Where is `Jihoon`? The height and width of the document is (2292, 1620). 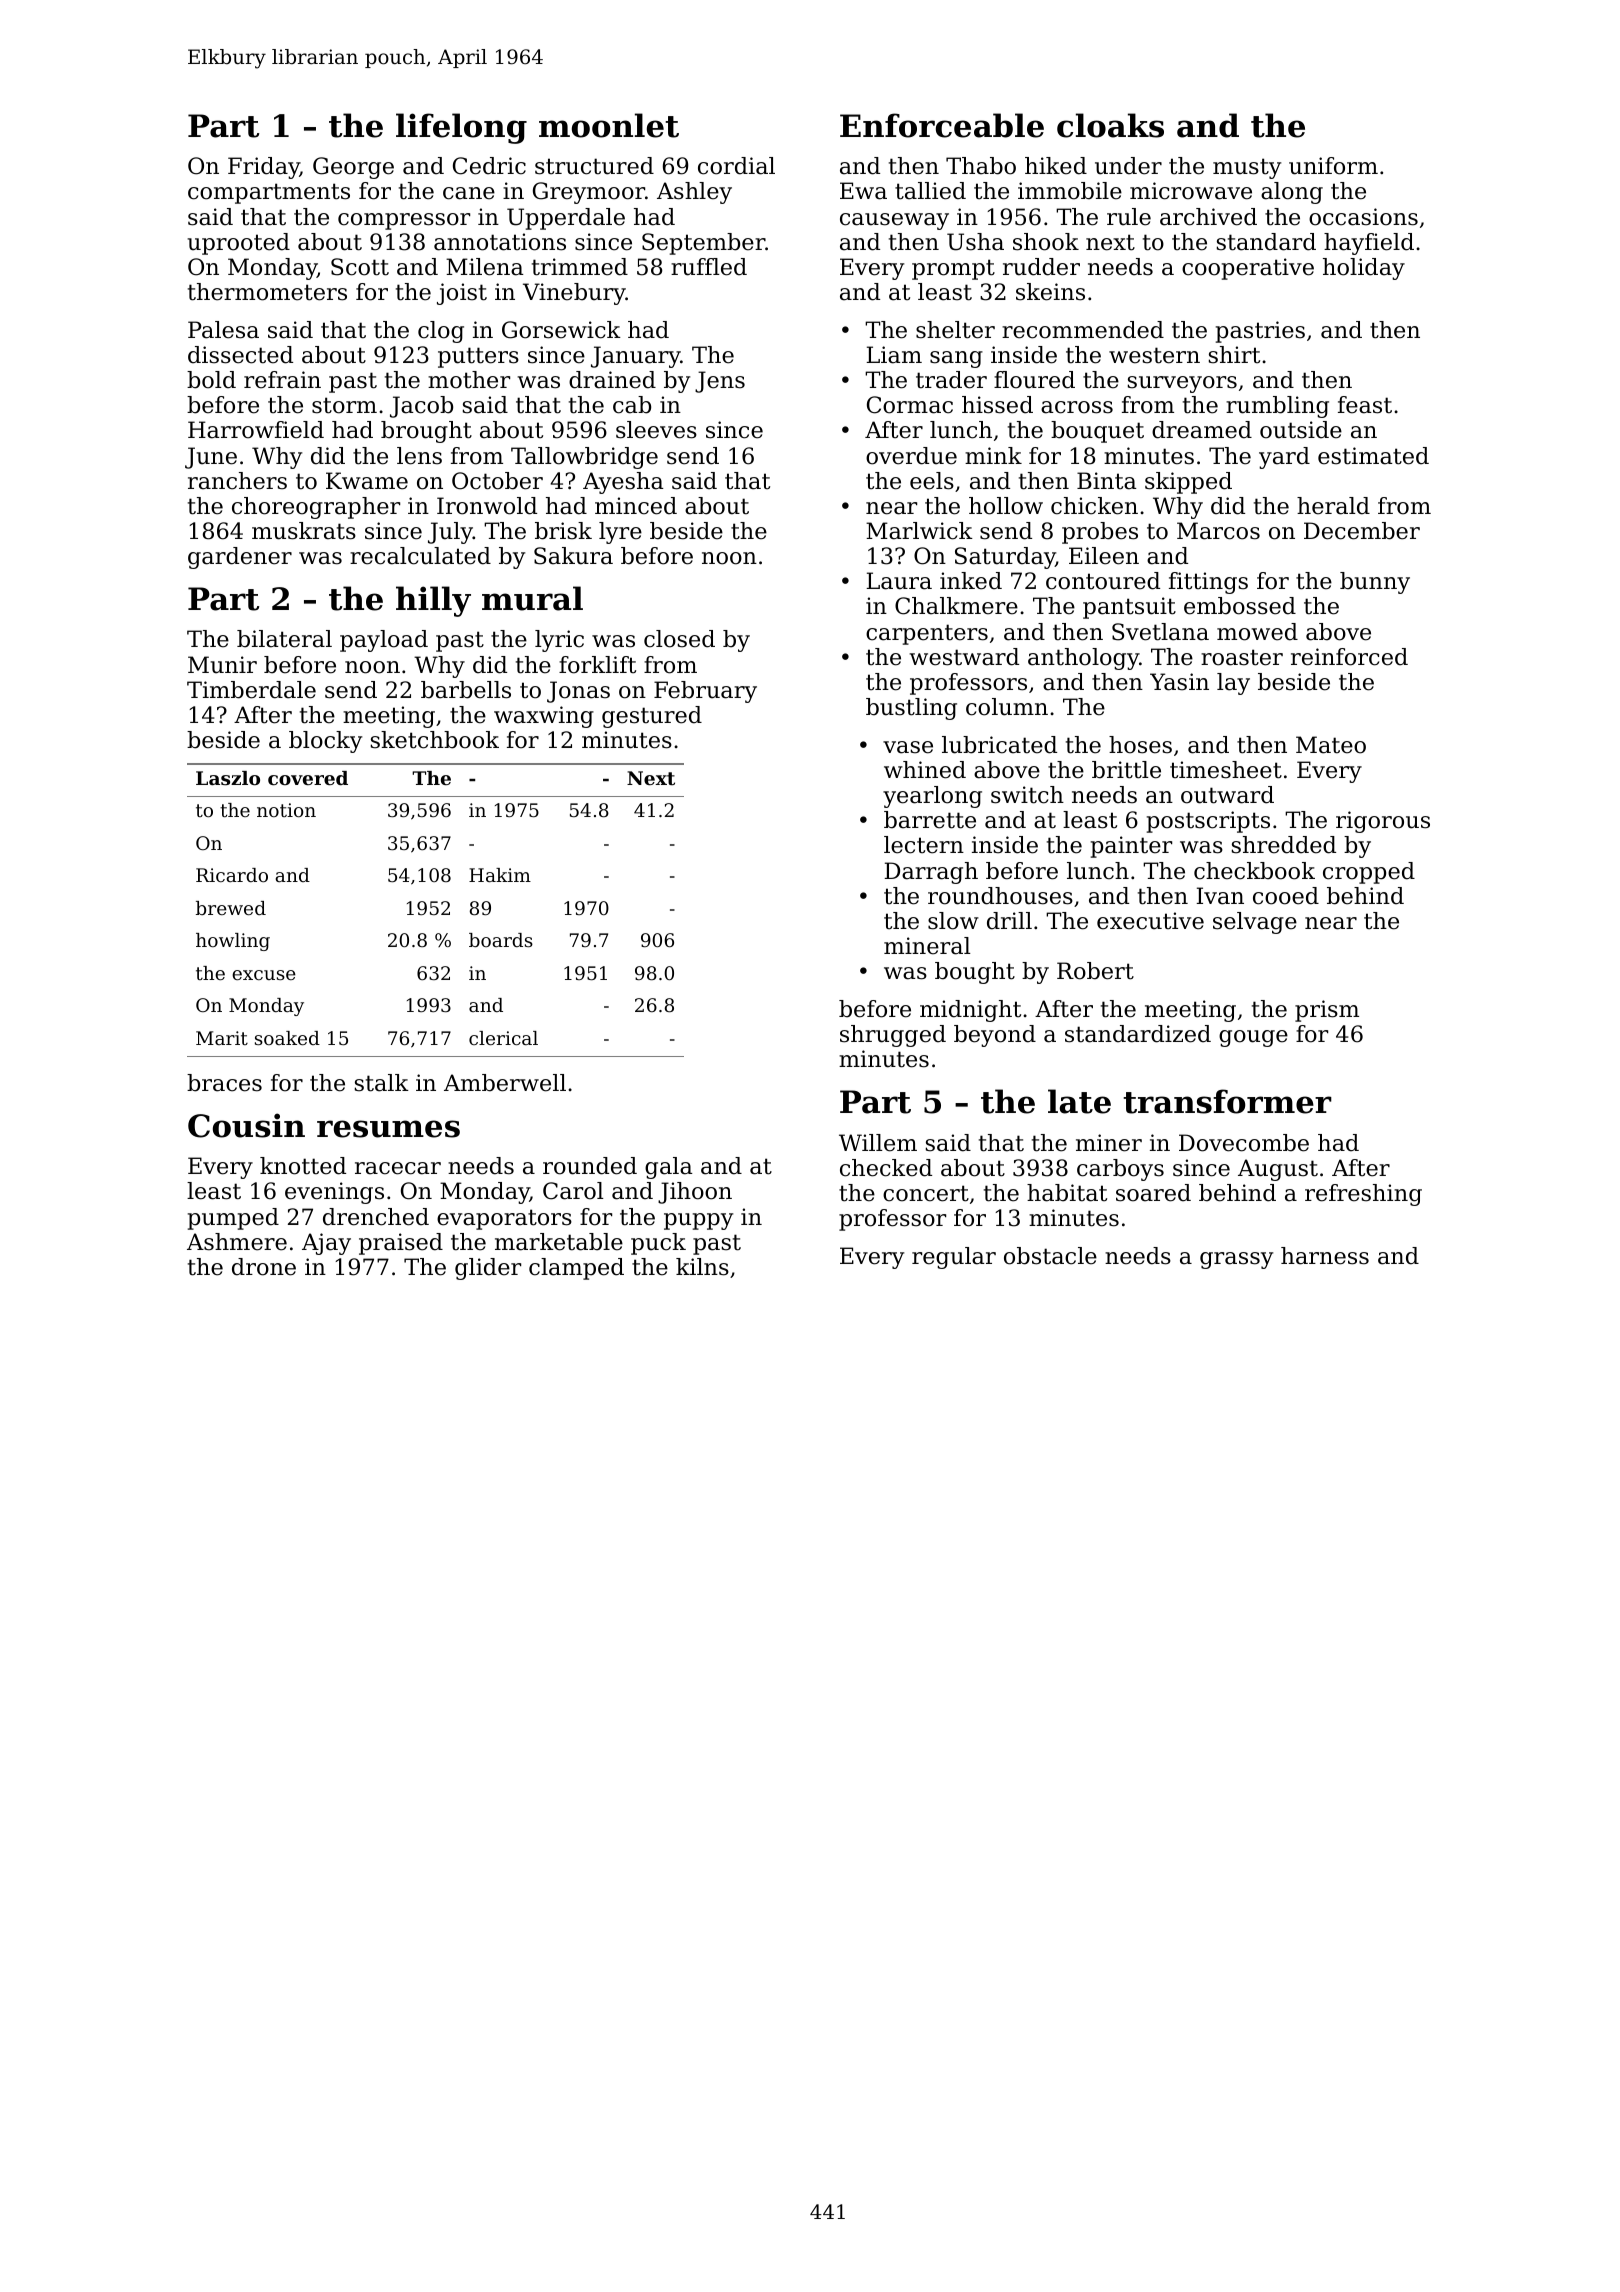
Jihoon is located at coordinates (695, 1193).
